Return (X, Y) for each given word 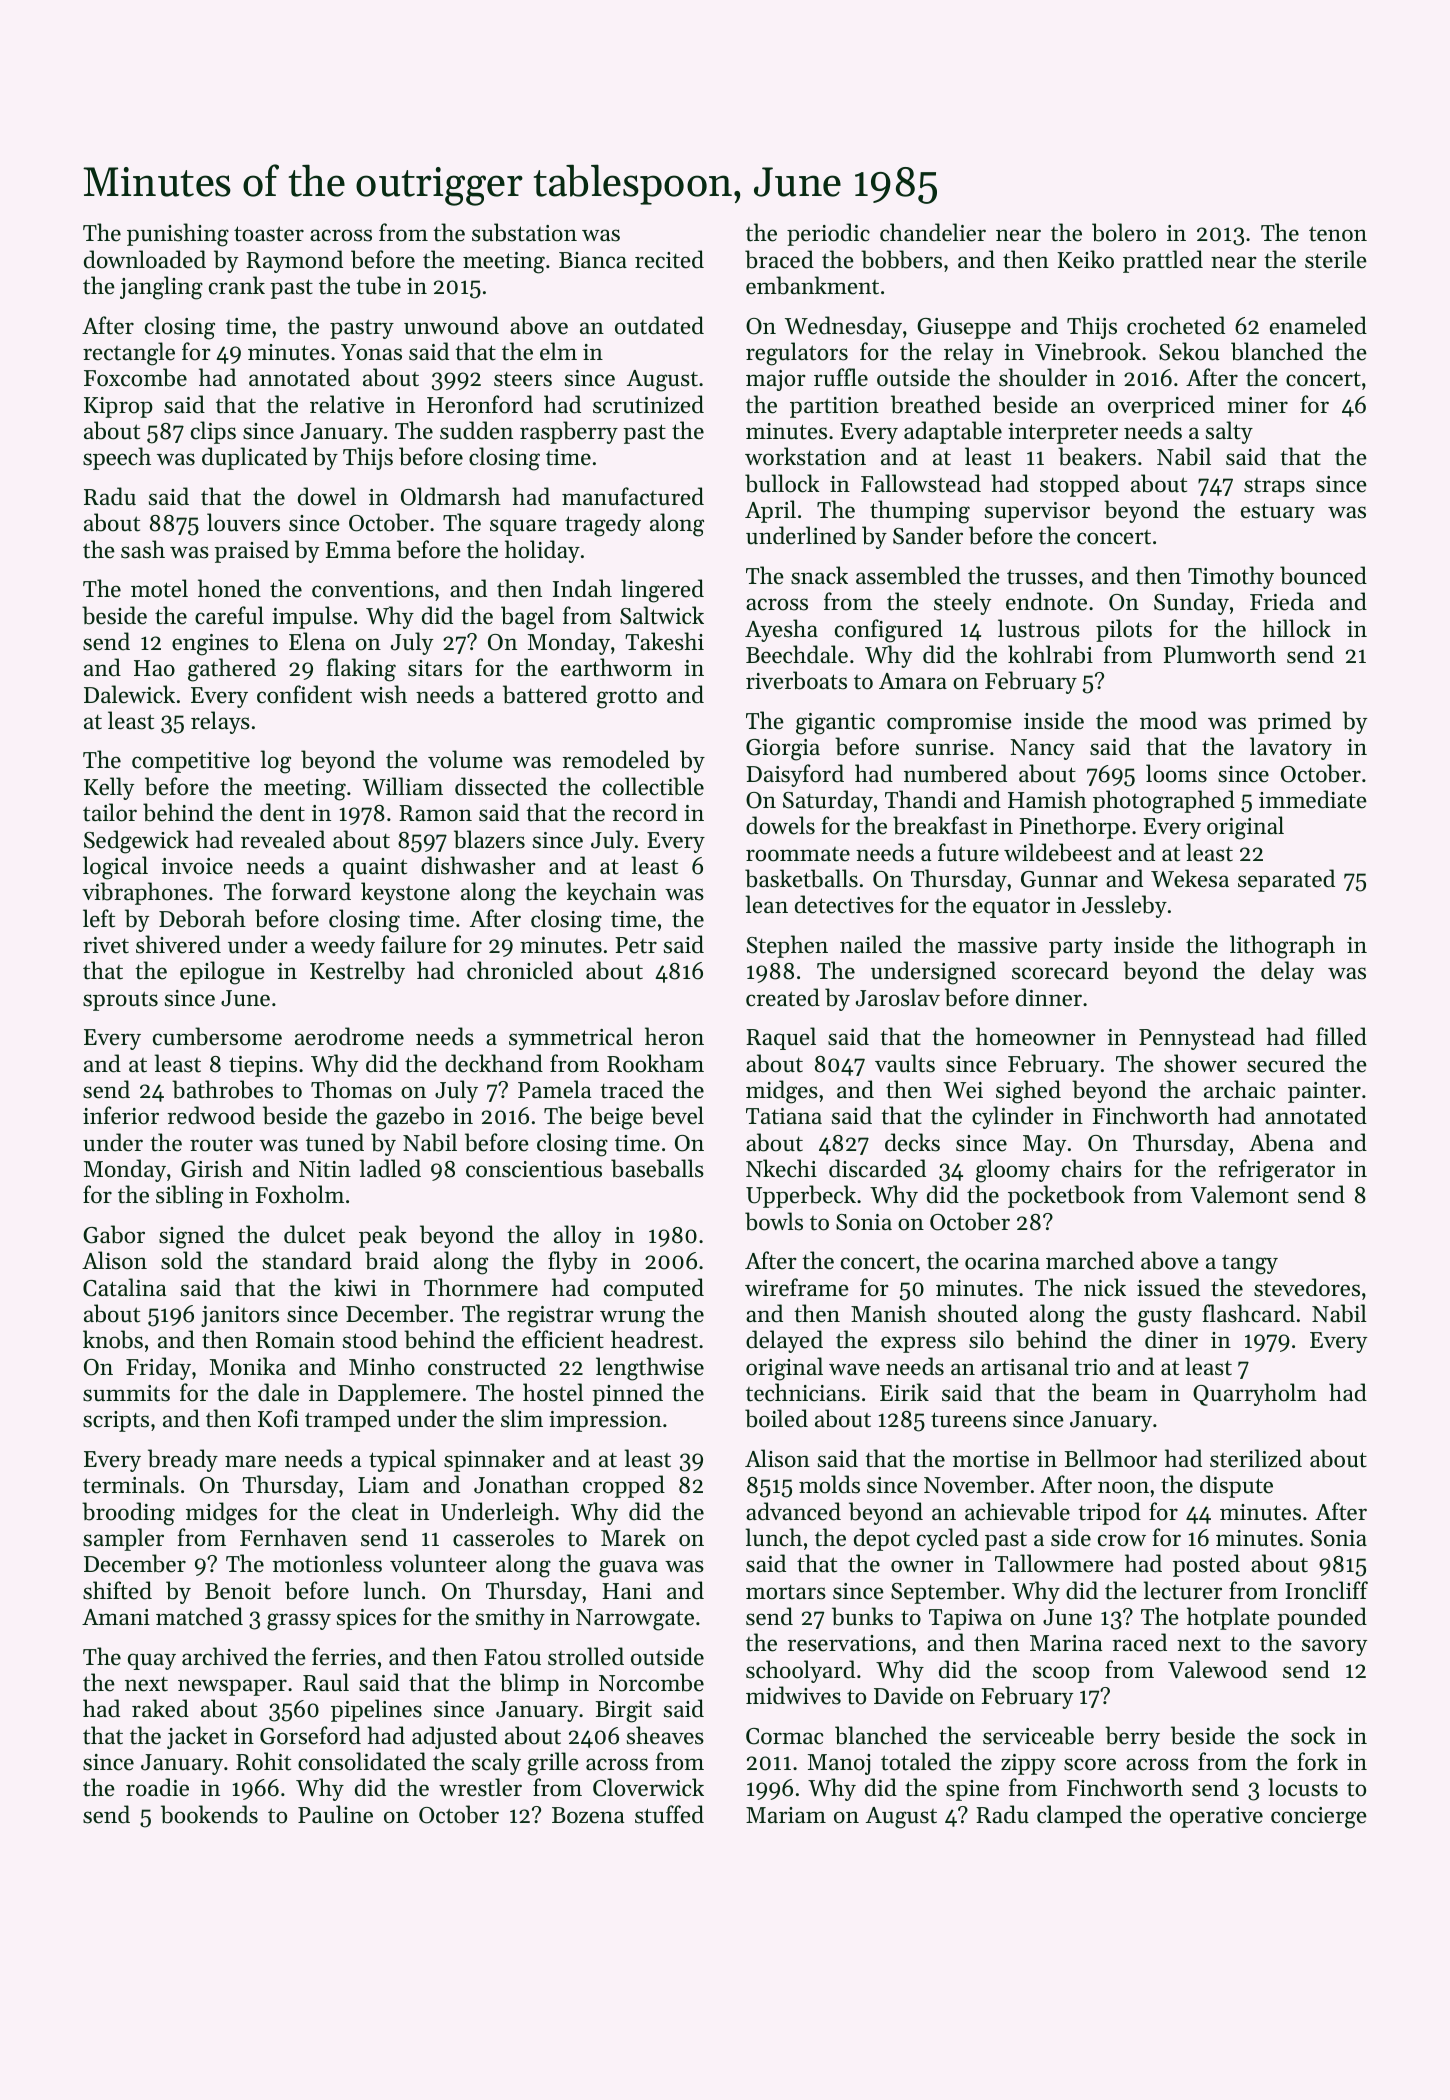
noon (1123, 1487)
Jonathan (521, 1484)
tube (378, 285)
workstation (805, 456)
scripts (116, 1421)
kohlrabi (1050, 654)
